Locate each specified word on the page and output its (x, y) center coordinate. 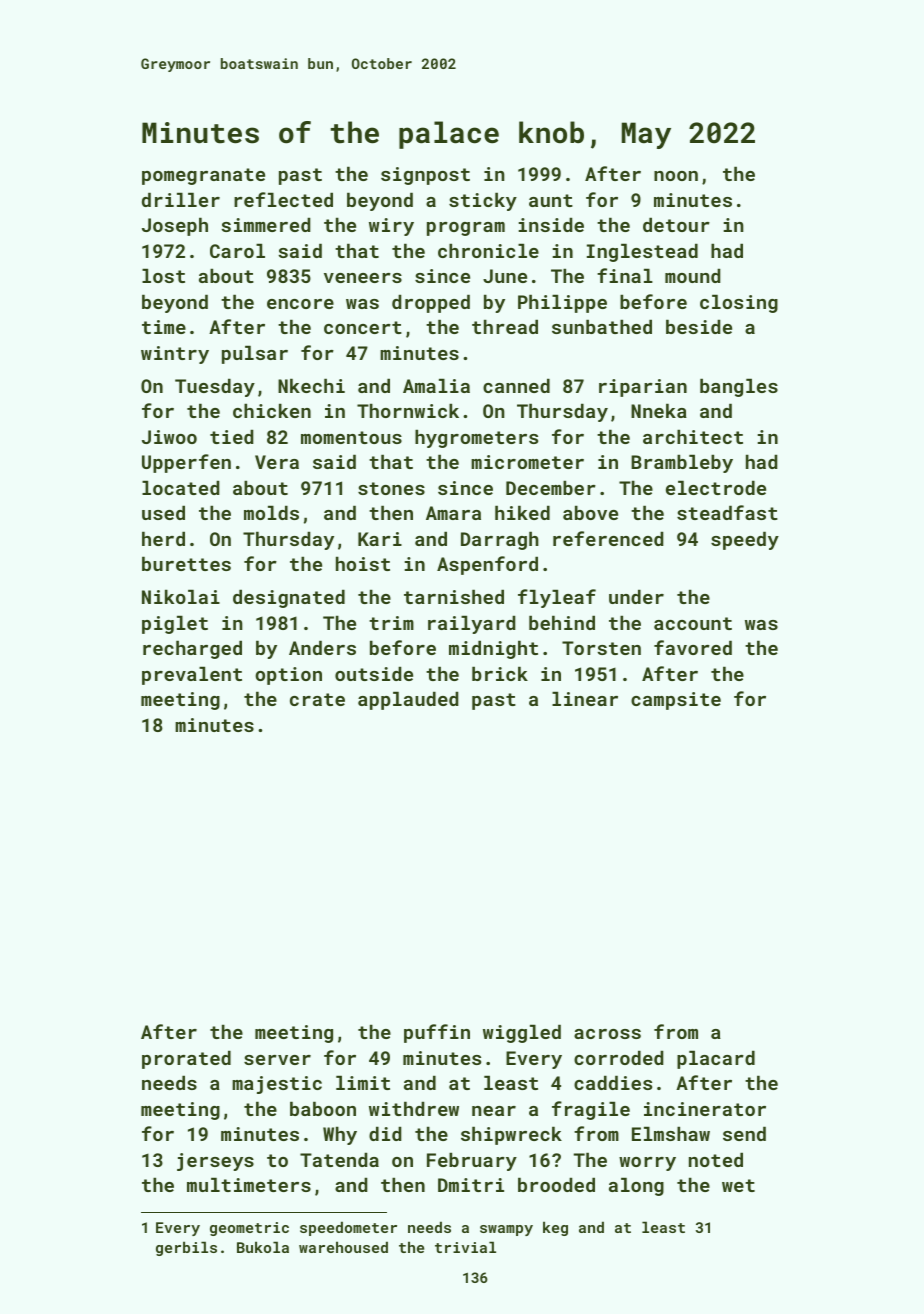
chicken (272, 410)
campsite (676, 701)
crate (317, 699)
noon (676, 176)
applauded (408, 700)
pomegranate (203, 176)
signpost (425, 176)
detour (676, 224)
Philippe (562, 303)
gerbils (186, 1248)
